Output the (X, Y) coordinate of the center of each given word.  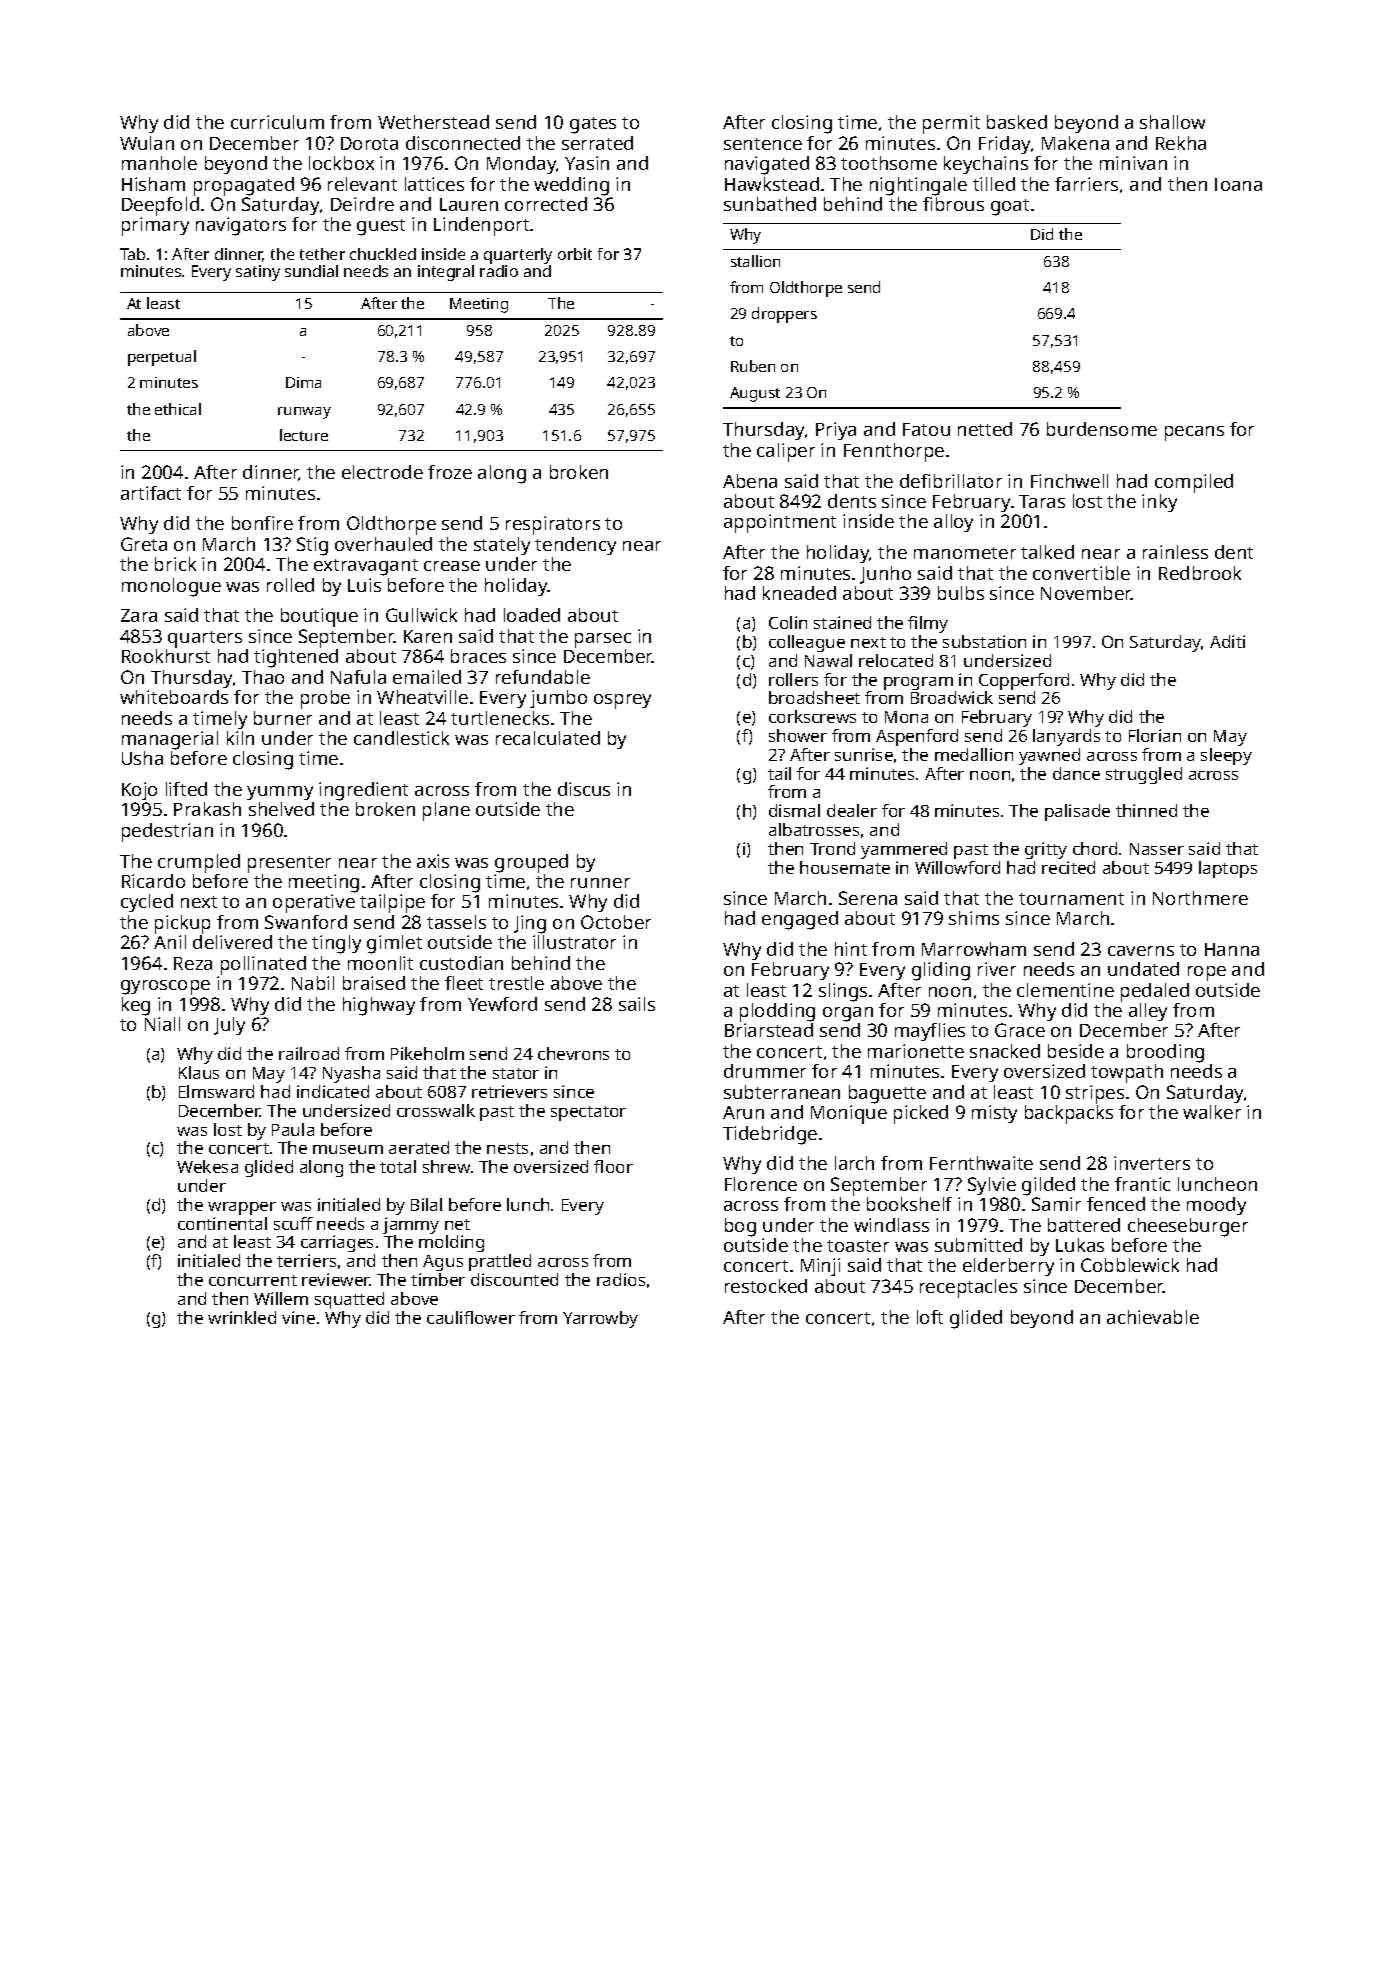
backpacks (1069, 1114)
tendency (575, 546)
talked (1047, 552)
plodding (777, 1012)
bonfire (262, 523)
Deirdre (362, 204)
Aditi (1227, 641)
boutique (319, 617)
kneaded (799, 593)
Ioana (1238, 184)
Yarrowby (600, 1319)
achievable (1153, 1317)
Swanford (306, 922)
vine (298, 1317)
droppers (784, 315)
